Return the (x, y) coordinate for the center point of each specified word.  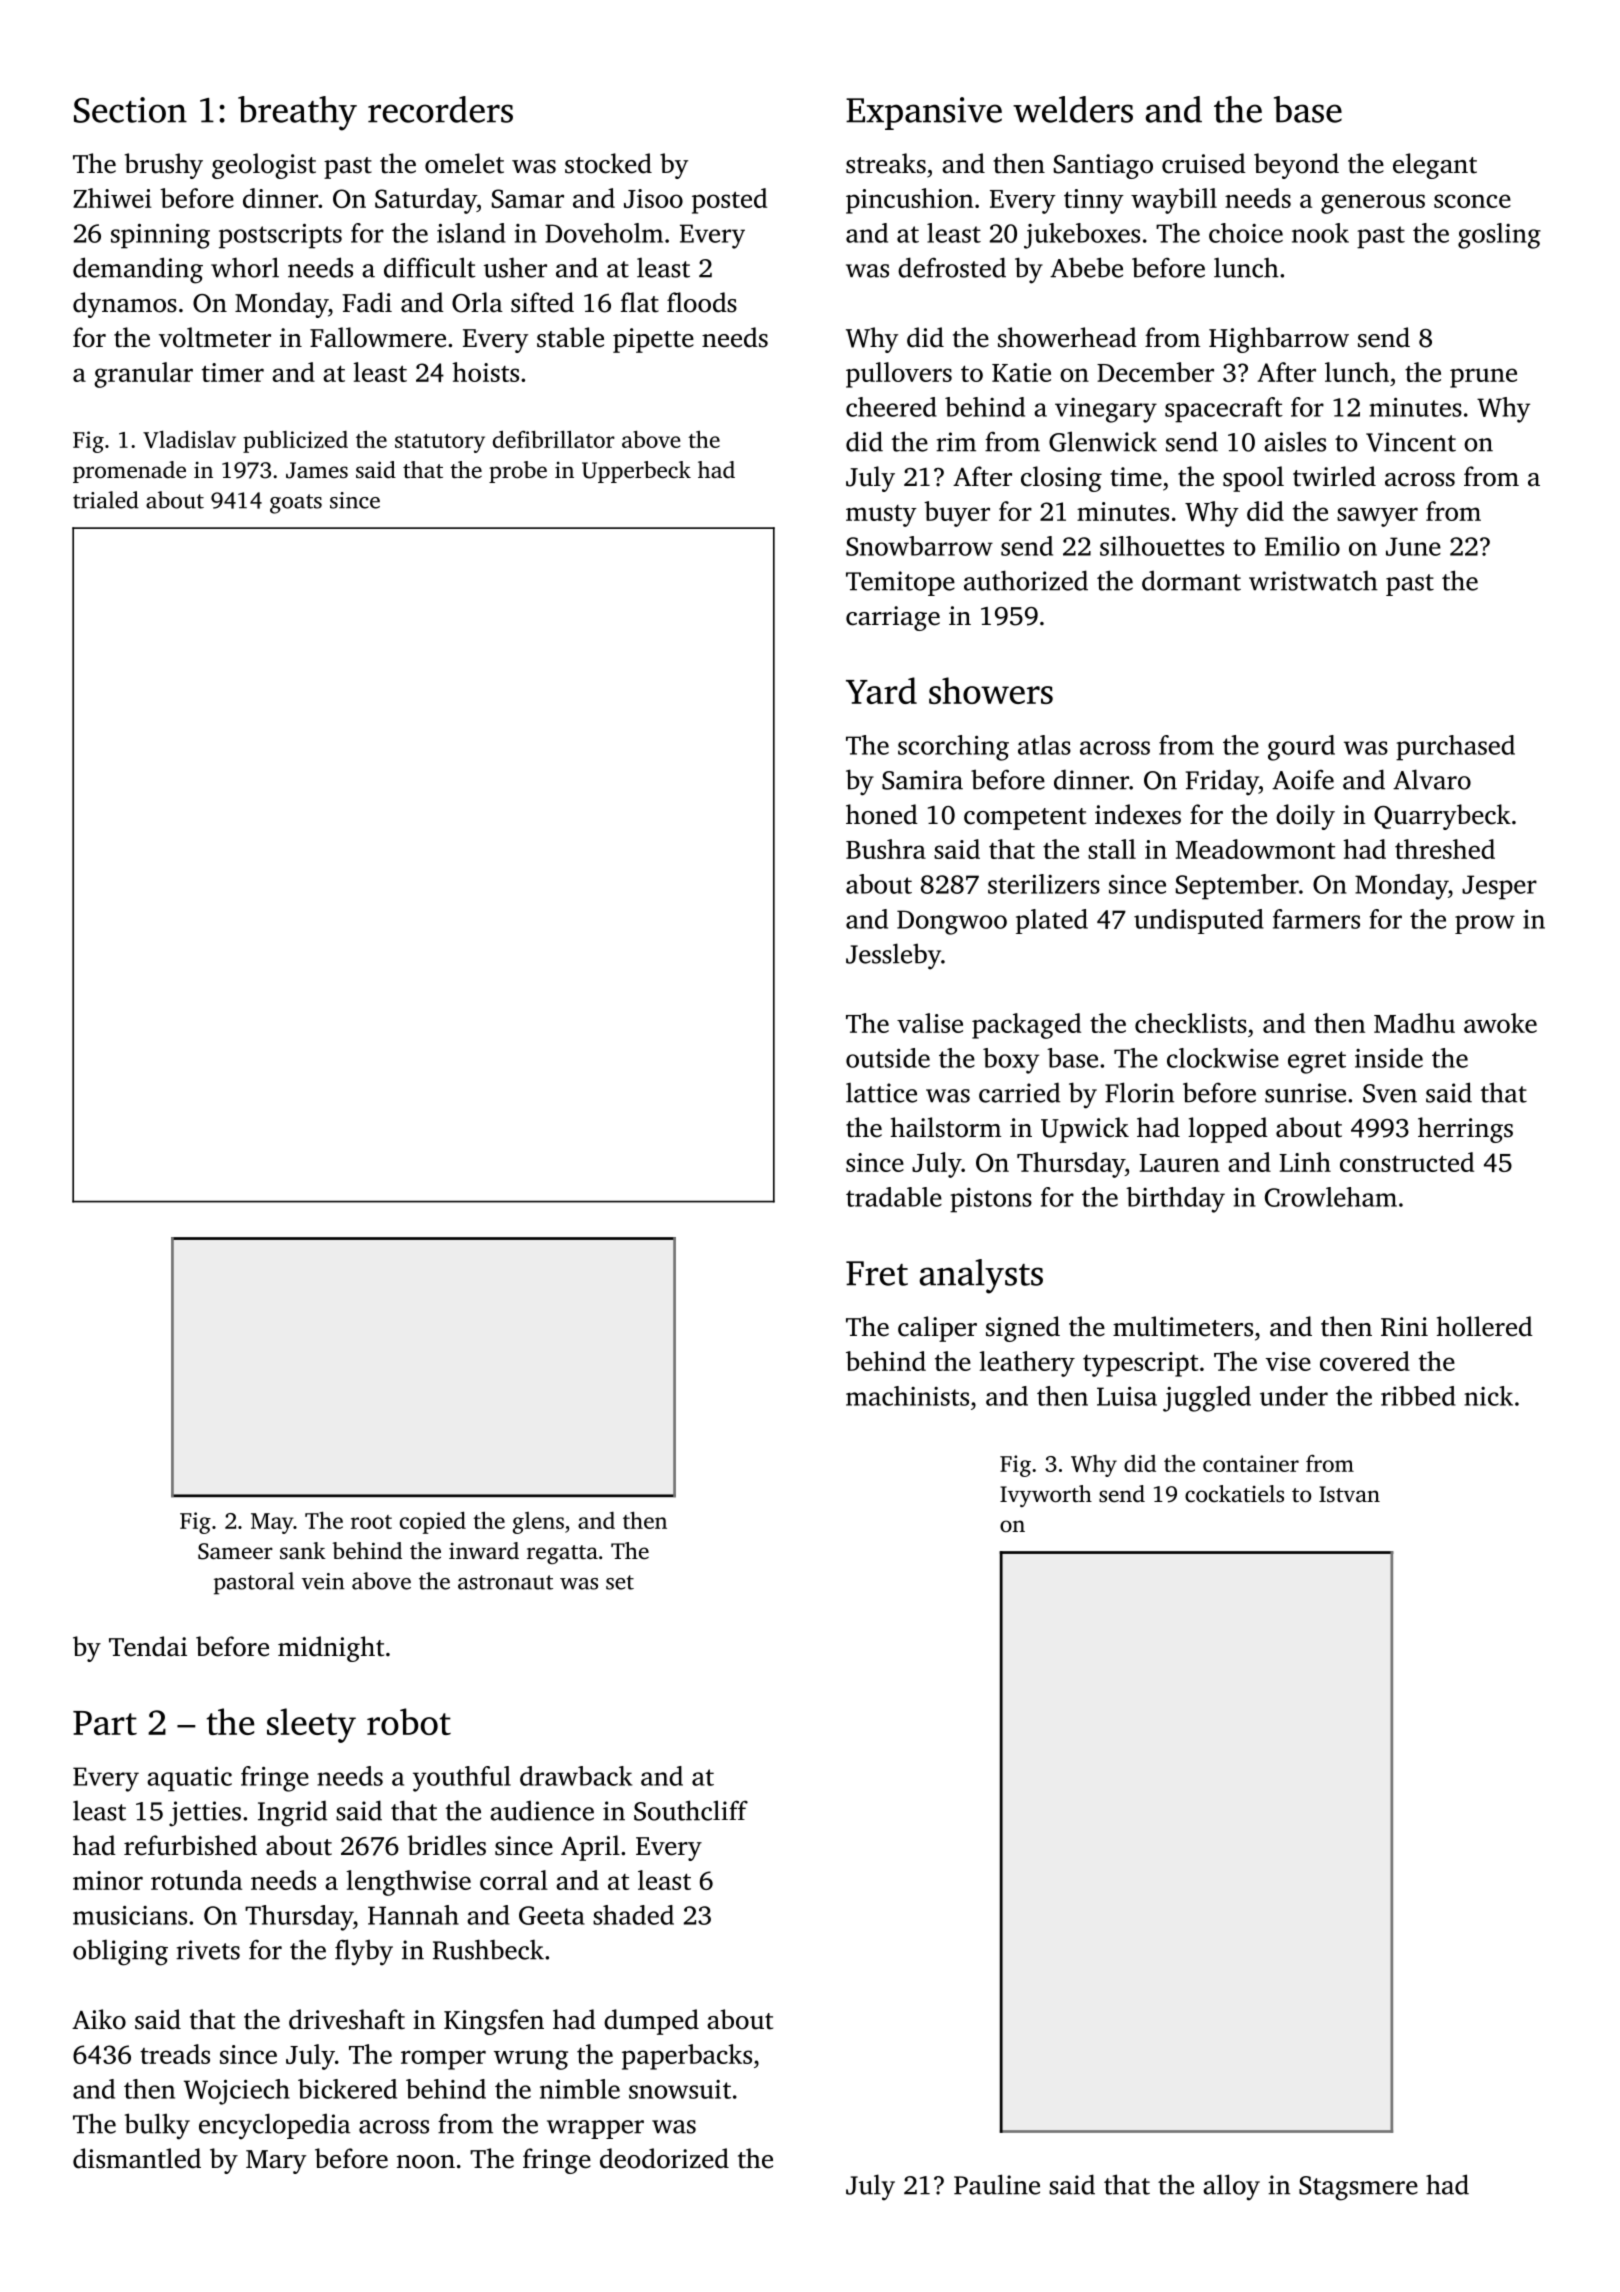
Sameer (235, 1551)
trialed (106, 500)
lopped (1228, 1130)
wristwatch (1313, 580)
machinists (907, 1396)
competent (1025, 819)
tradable (894, 1197)
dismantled (137, 2158)
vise (1288, 1361)
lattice (881, 1092)
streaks (886, 163)
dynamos (125, 305)
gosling (1499, 236)
